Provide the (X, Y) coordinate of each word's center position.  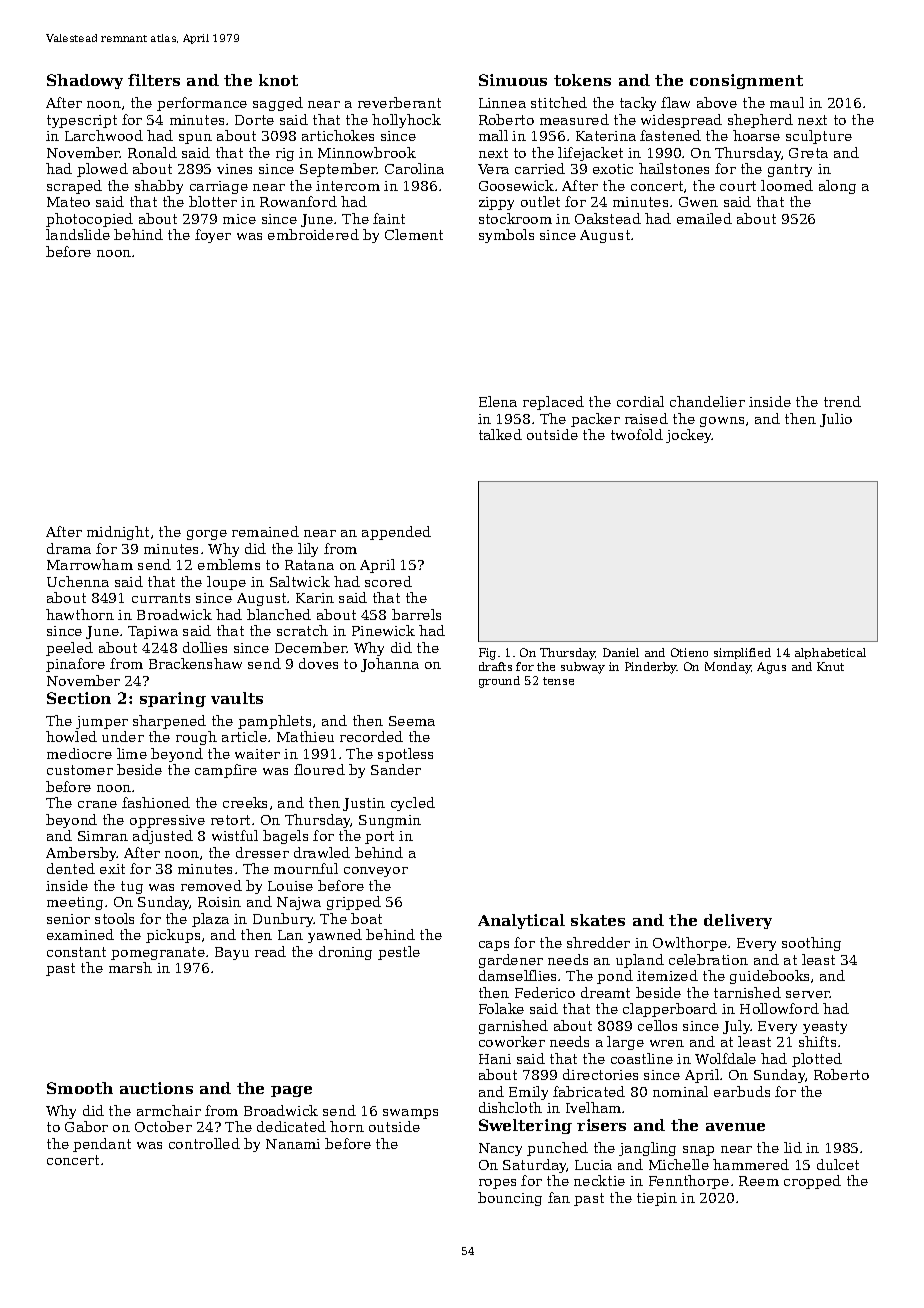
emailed (704, 218)
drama (69, 548)
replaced (553, 403)
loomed (787, 185)
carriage (219, 187)
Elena (498, 401)
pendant (102, 1145)
